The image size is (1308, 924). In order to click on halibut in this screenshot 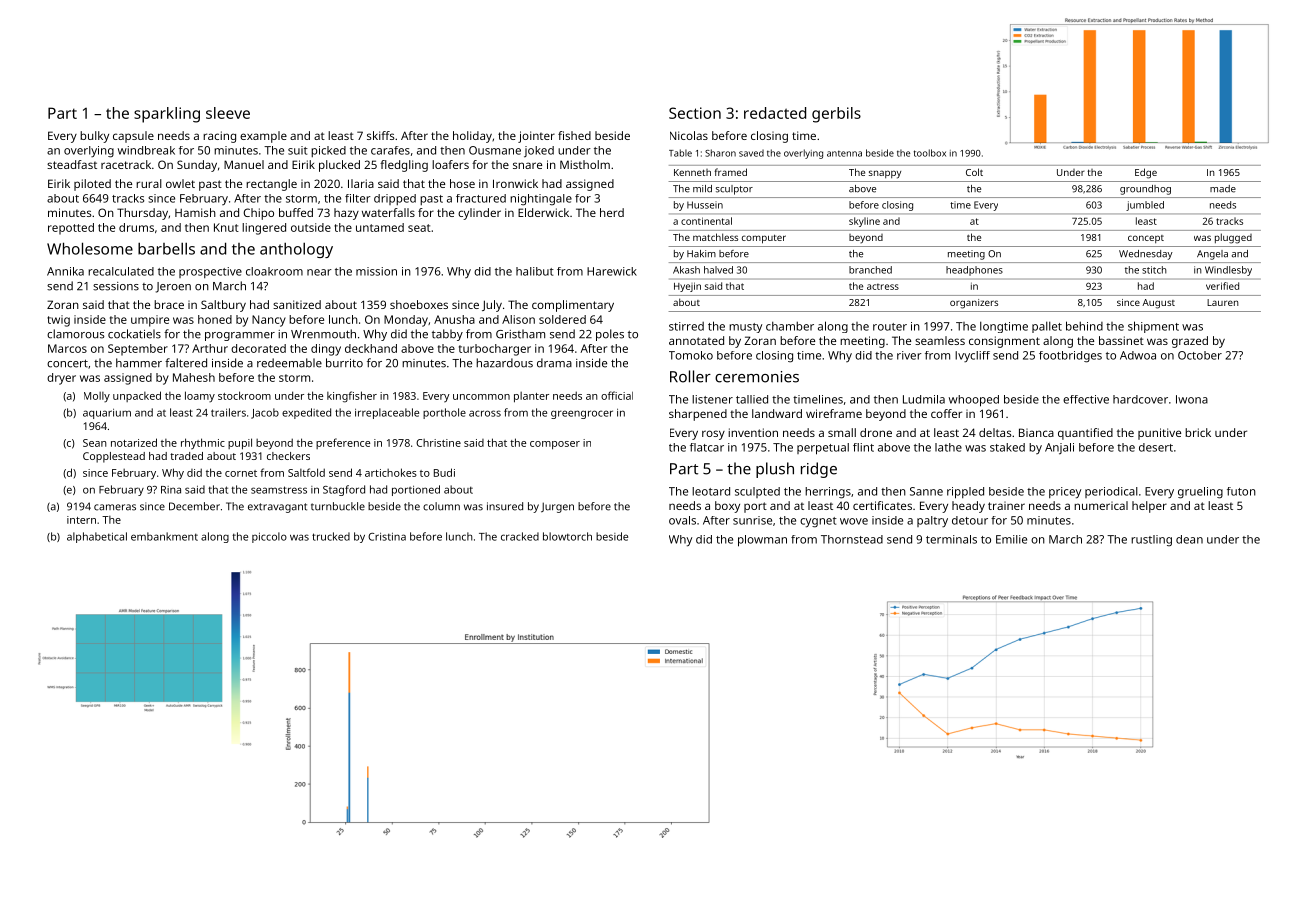, I will do `click(535, 271)`.
